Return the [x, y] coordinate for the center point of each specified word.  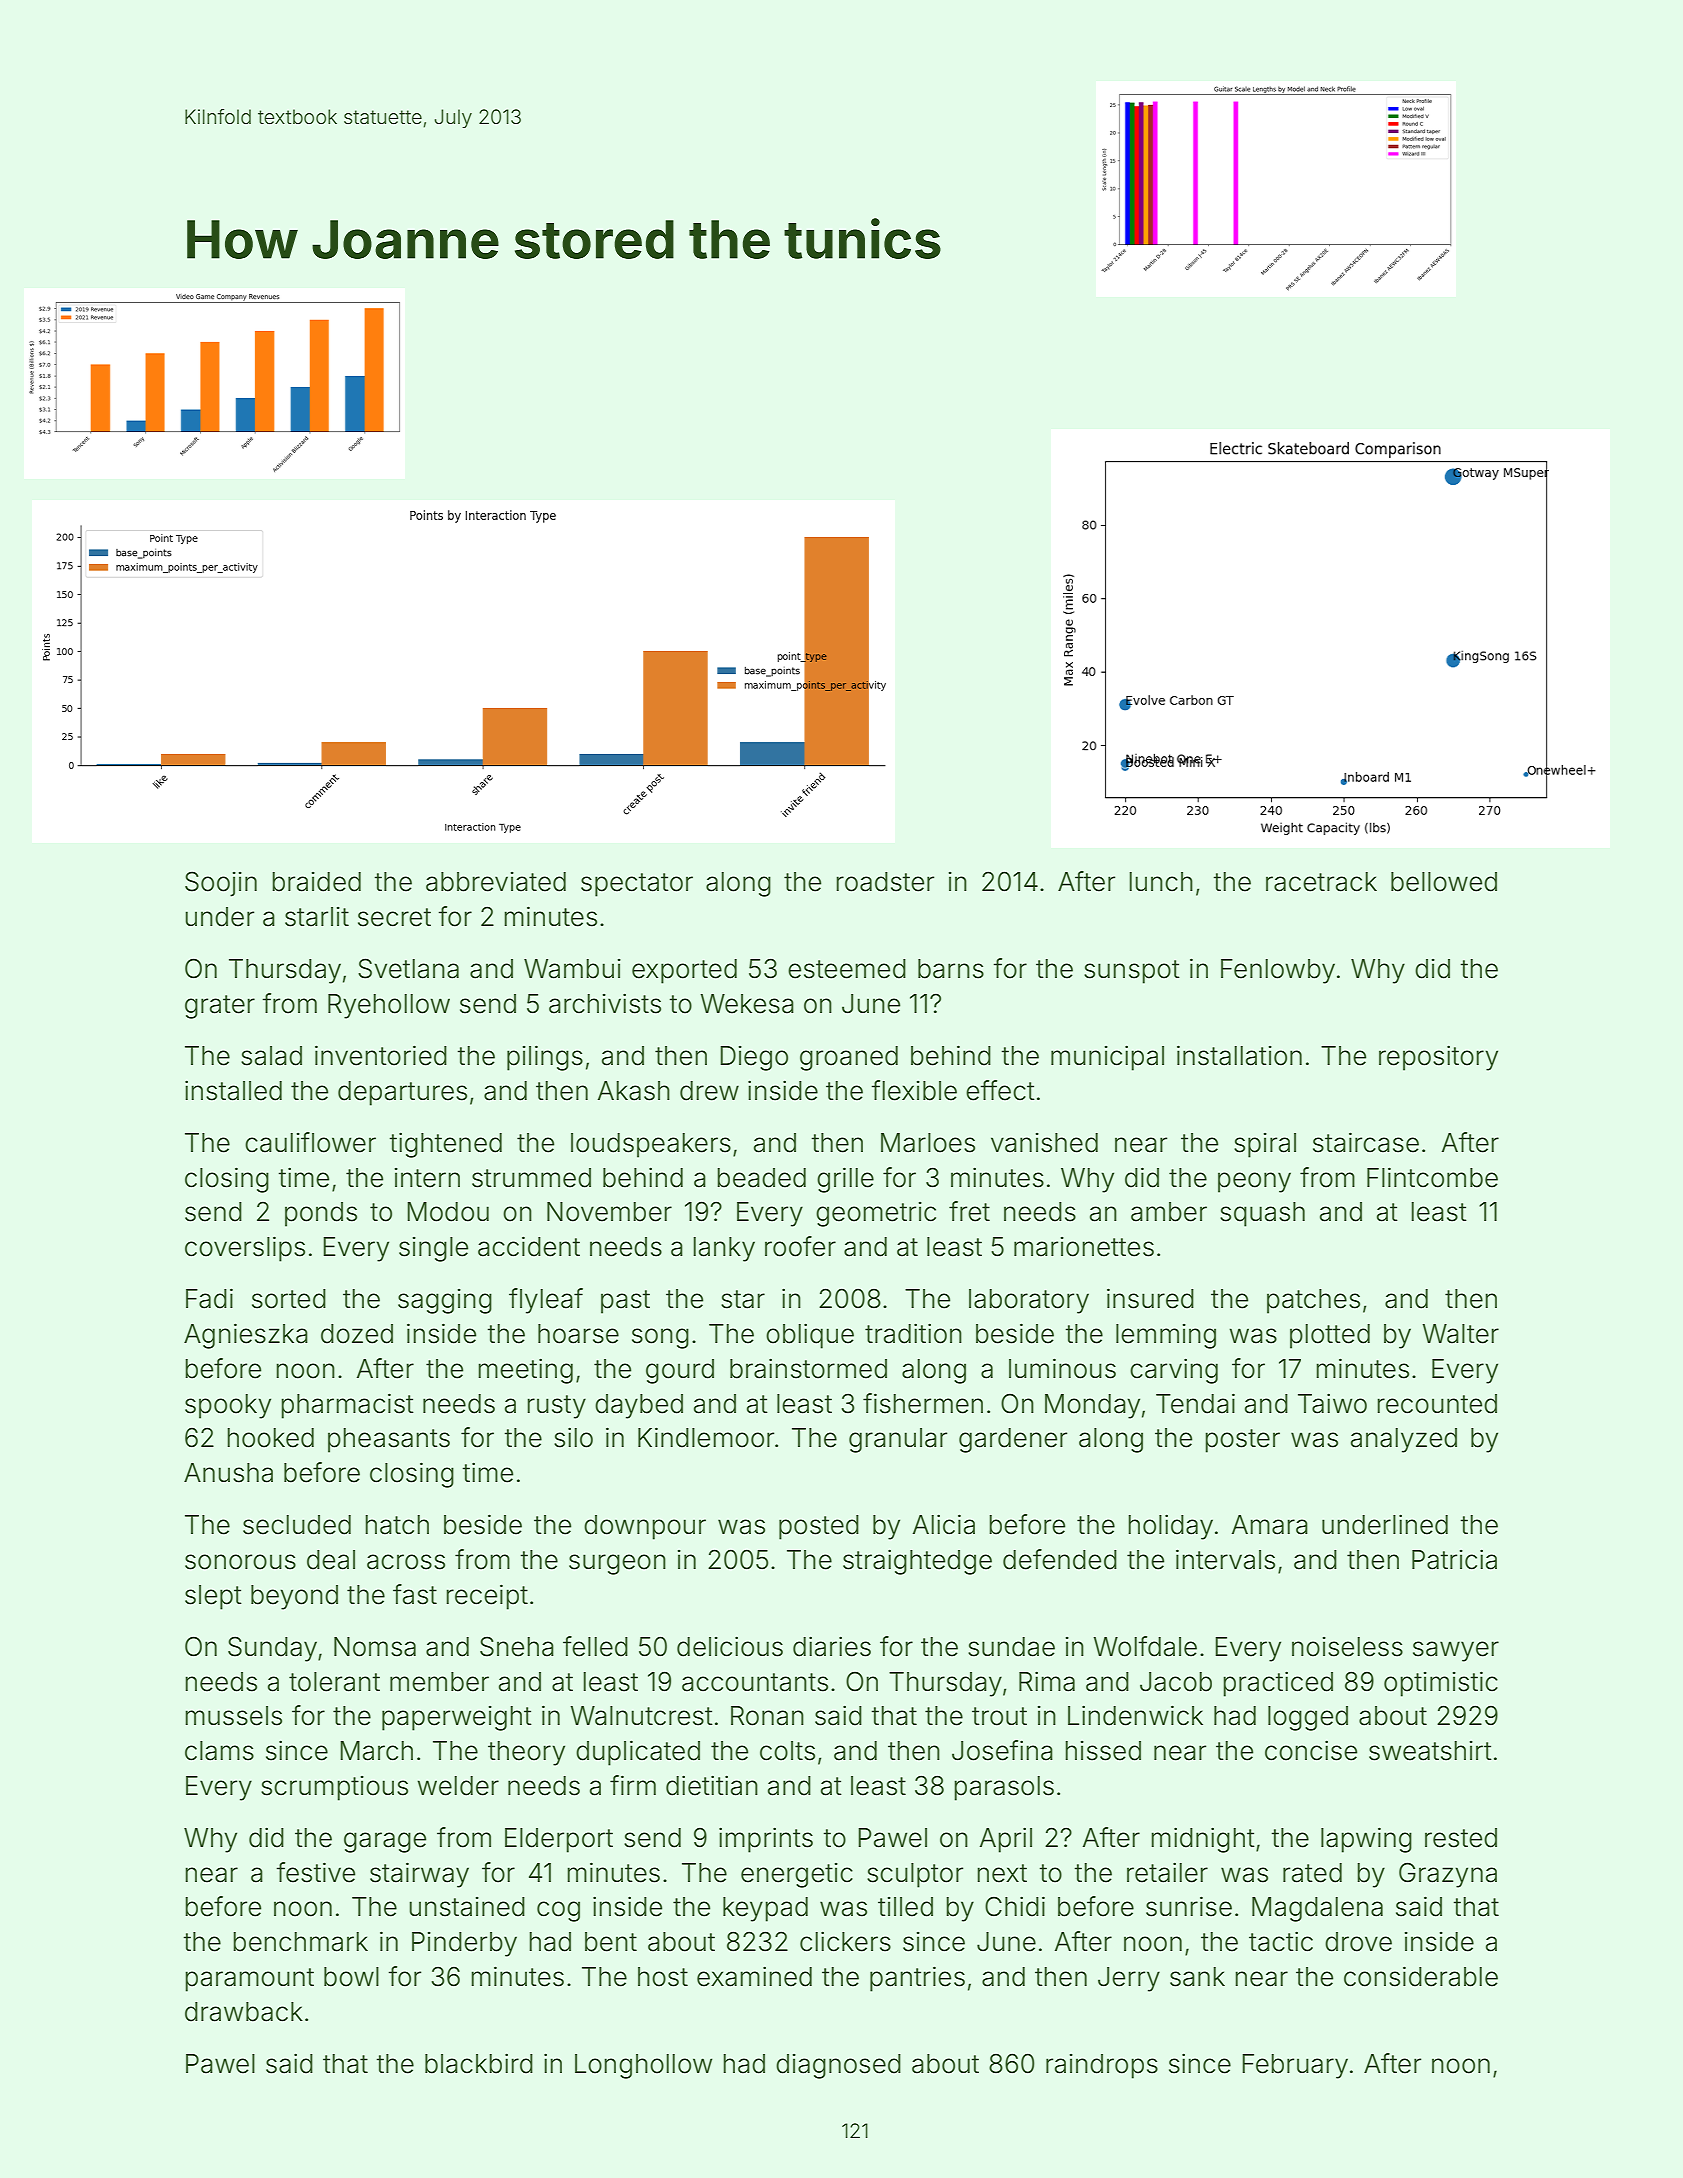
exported [684, 971]
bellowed [1444, 882]
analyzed [1404, 1440]
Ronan [767, 1716]
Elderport [559, 1840]
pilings [545, 1058]
